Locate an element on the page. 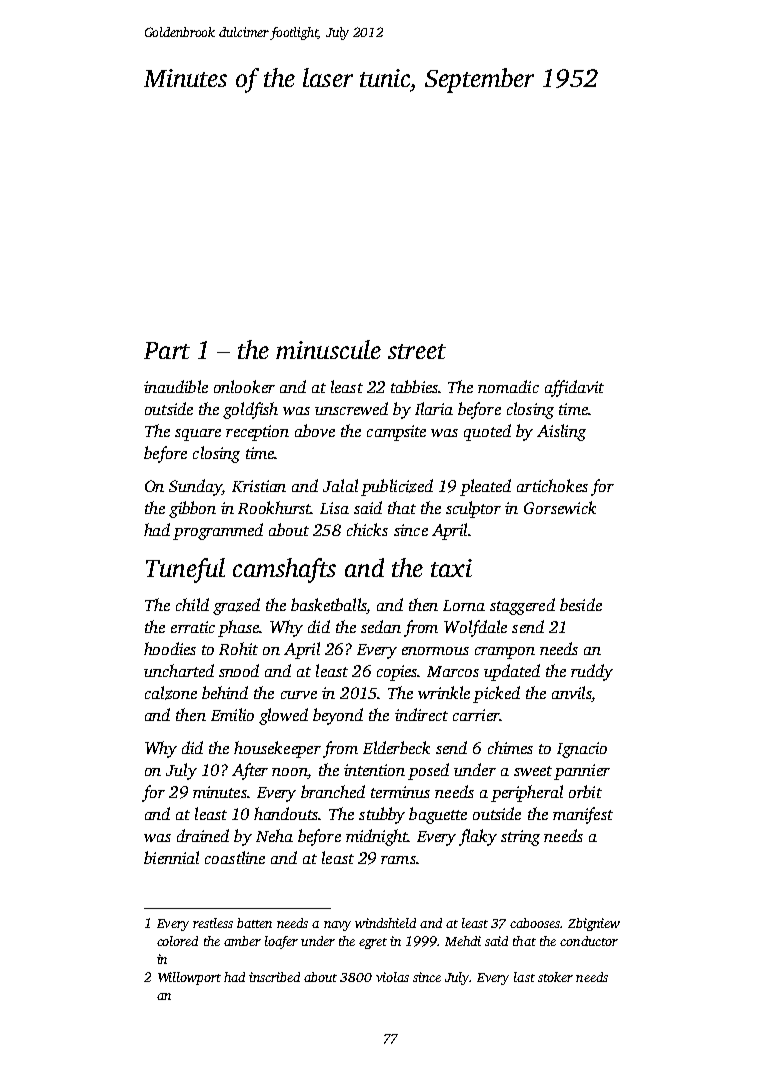 This document has width=765, height=1086. terminus is located at coordinates (400, 792).
